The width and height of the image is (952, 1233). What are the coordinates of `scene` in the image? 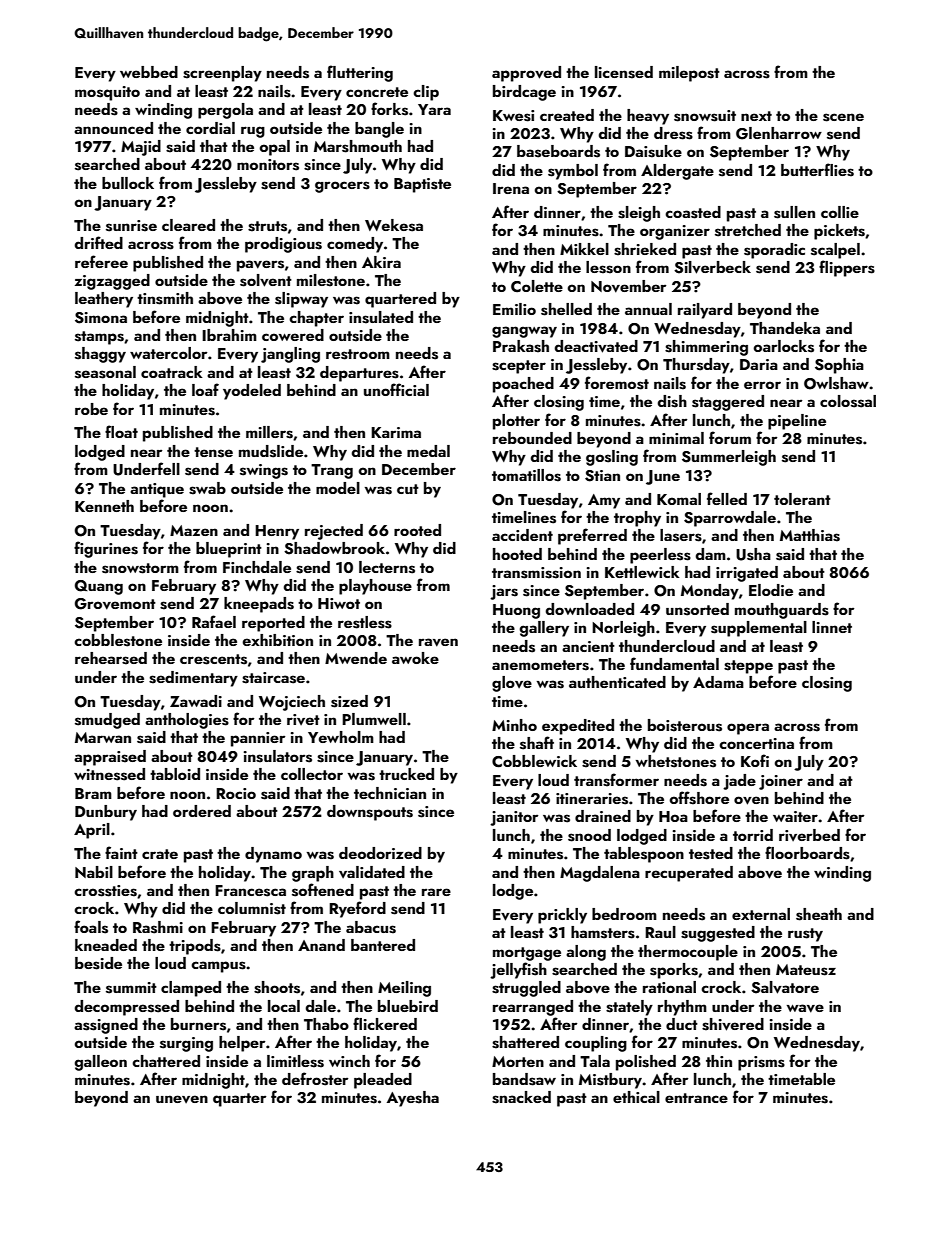 It's located at (843, 117).
